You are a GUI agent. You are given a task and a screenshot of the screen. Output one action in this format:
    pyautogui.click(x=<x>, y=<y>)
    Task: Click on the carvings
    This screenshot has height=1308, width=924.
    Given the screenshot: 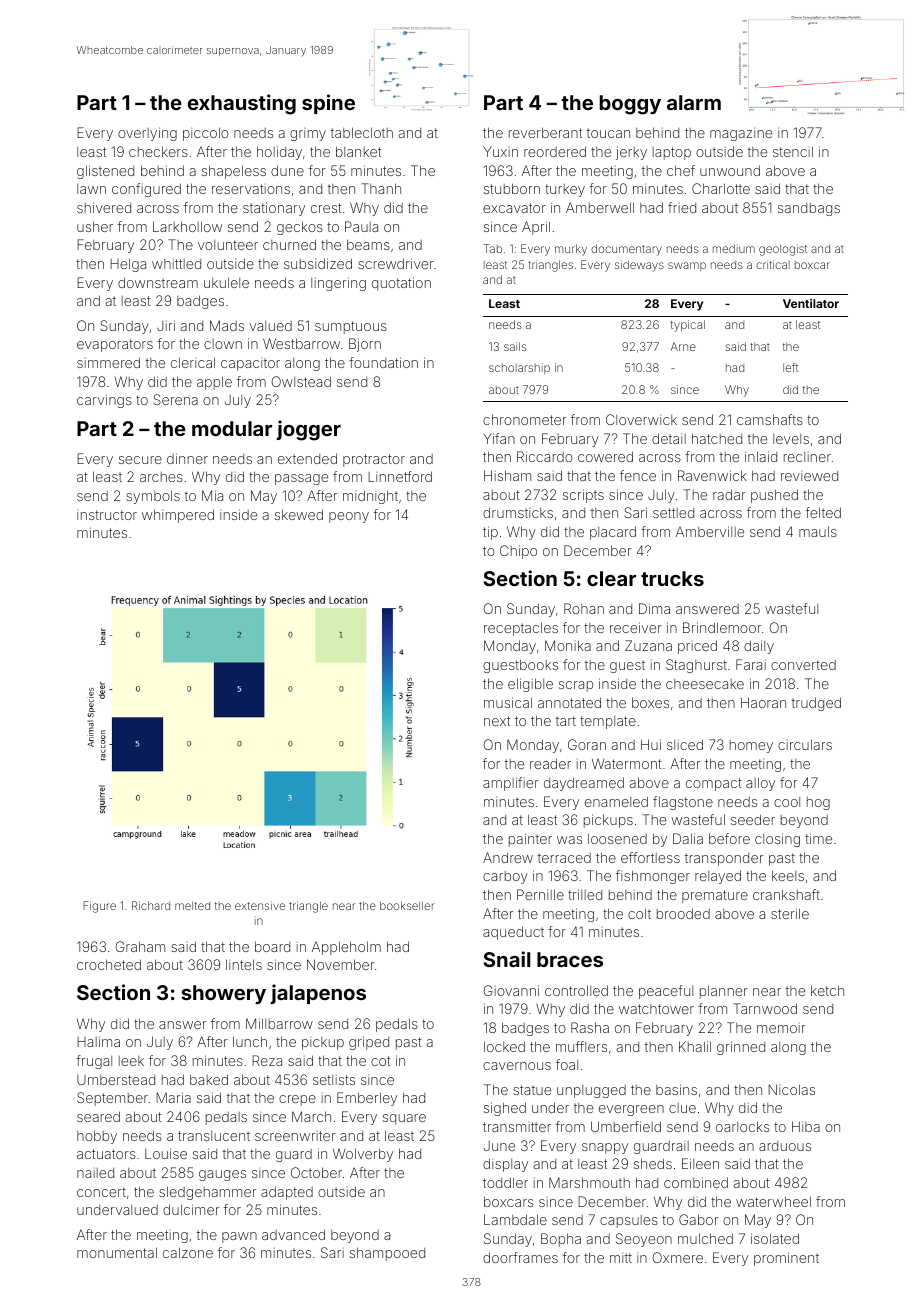 What is the action you would take?
    pyautogui.click(x=104, y=401)
